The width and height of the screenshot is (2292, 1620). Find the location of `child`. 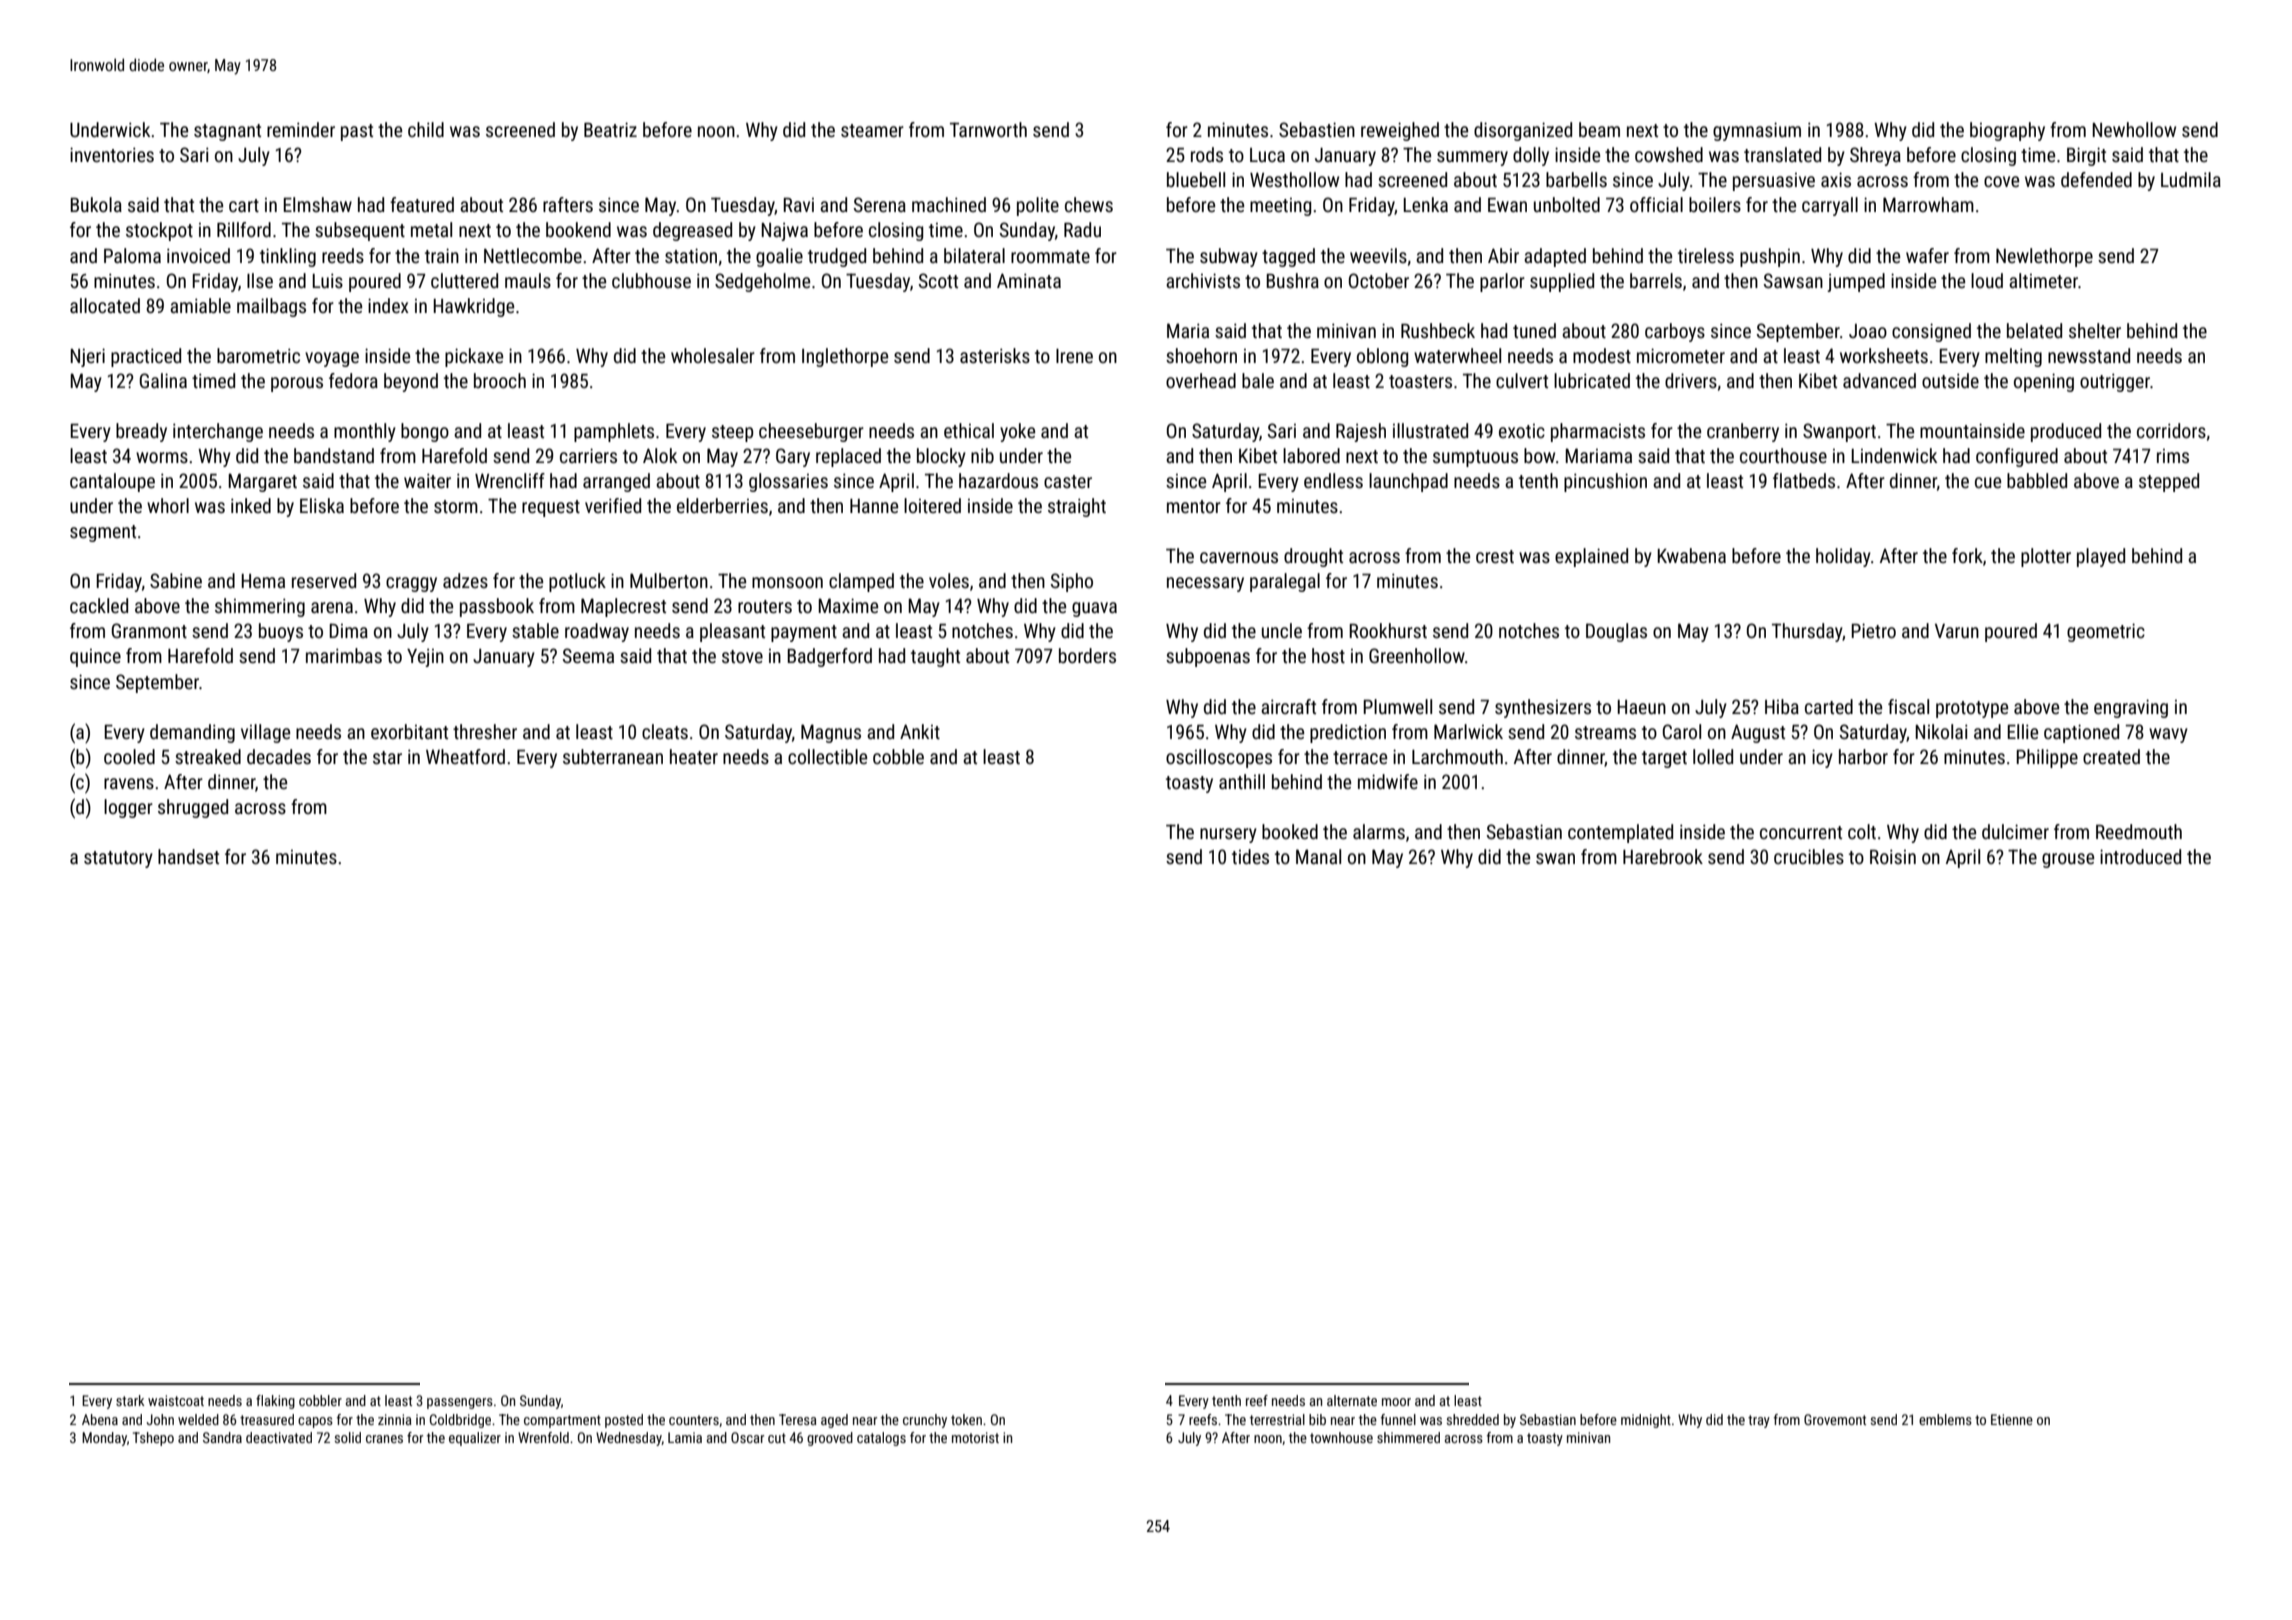

child is located at coordinates (426, 129).
